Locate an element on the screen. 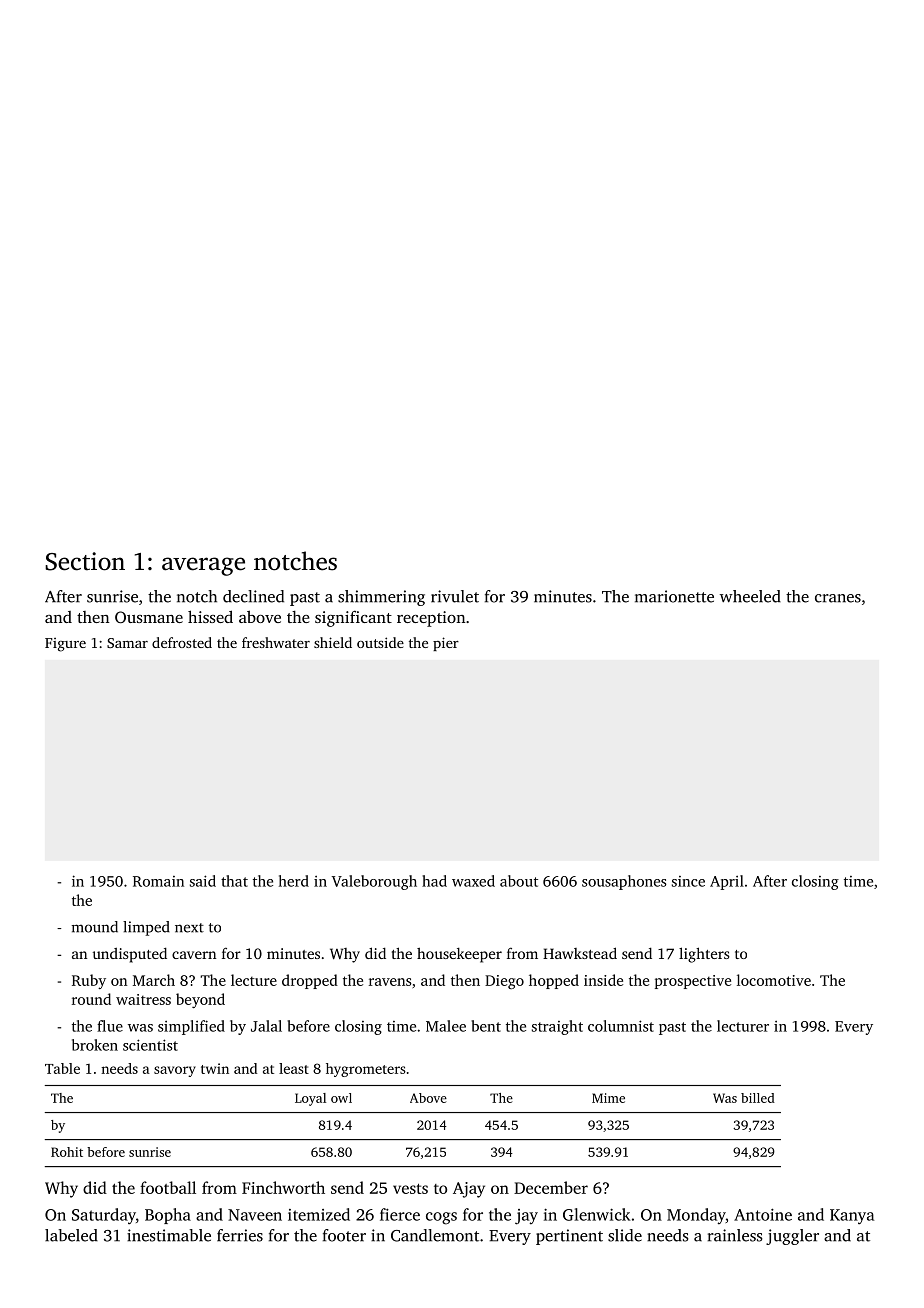 Image resolution: width=924 pixels, height=1308 pixels. Section is located at coordinates (85, 561).
